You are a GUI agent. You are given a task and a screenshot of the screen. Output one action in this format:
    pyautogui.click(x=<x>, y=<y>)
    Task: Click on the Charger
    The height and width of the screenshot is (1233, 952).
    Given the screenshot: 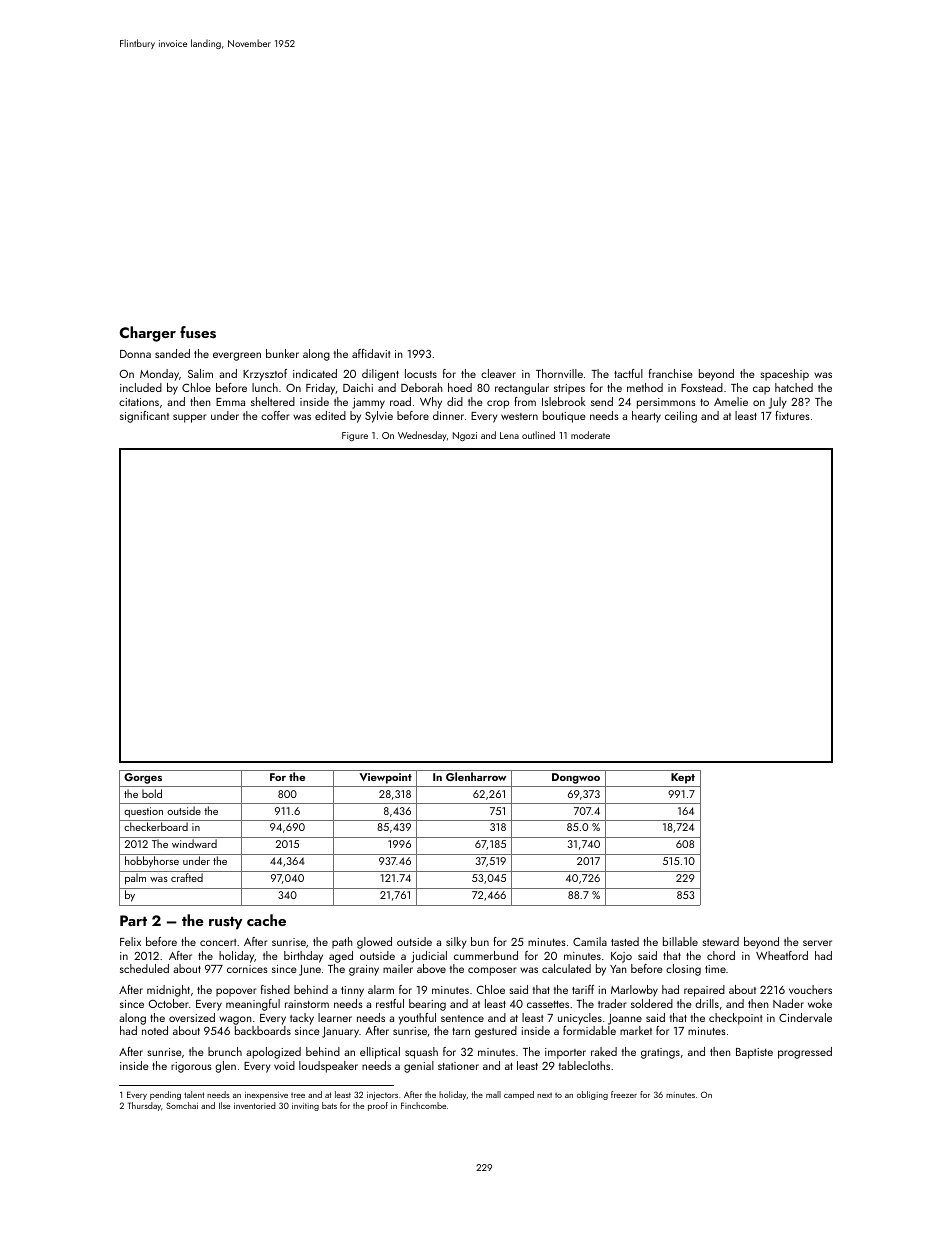 What is the action you would take?
    pyautogui.click(x=148, y=334)
